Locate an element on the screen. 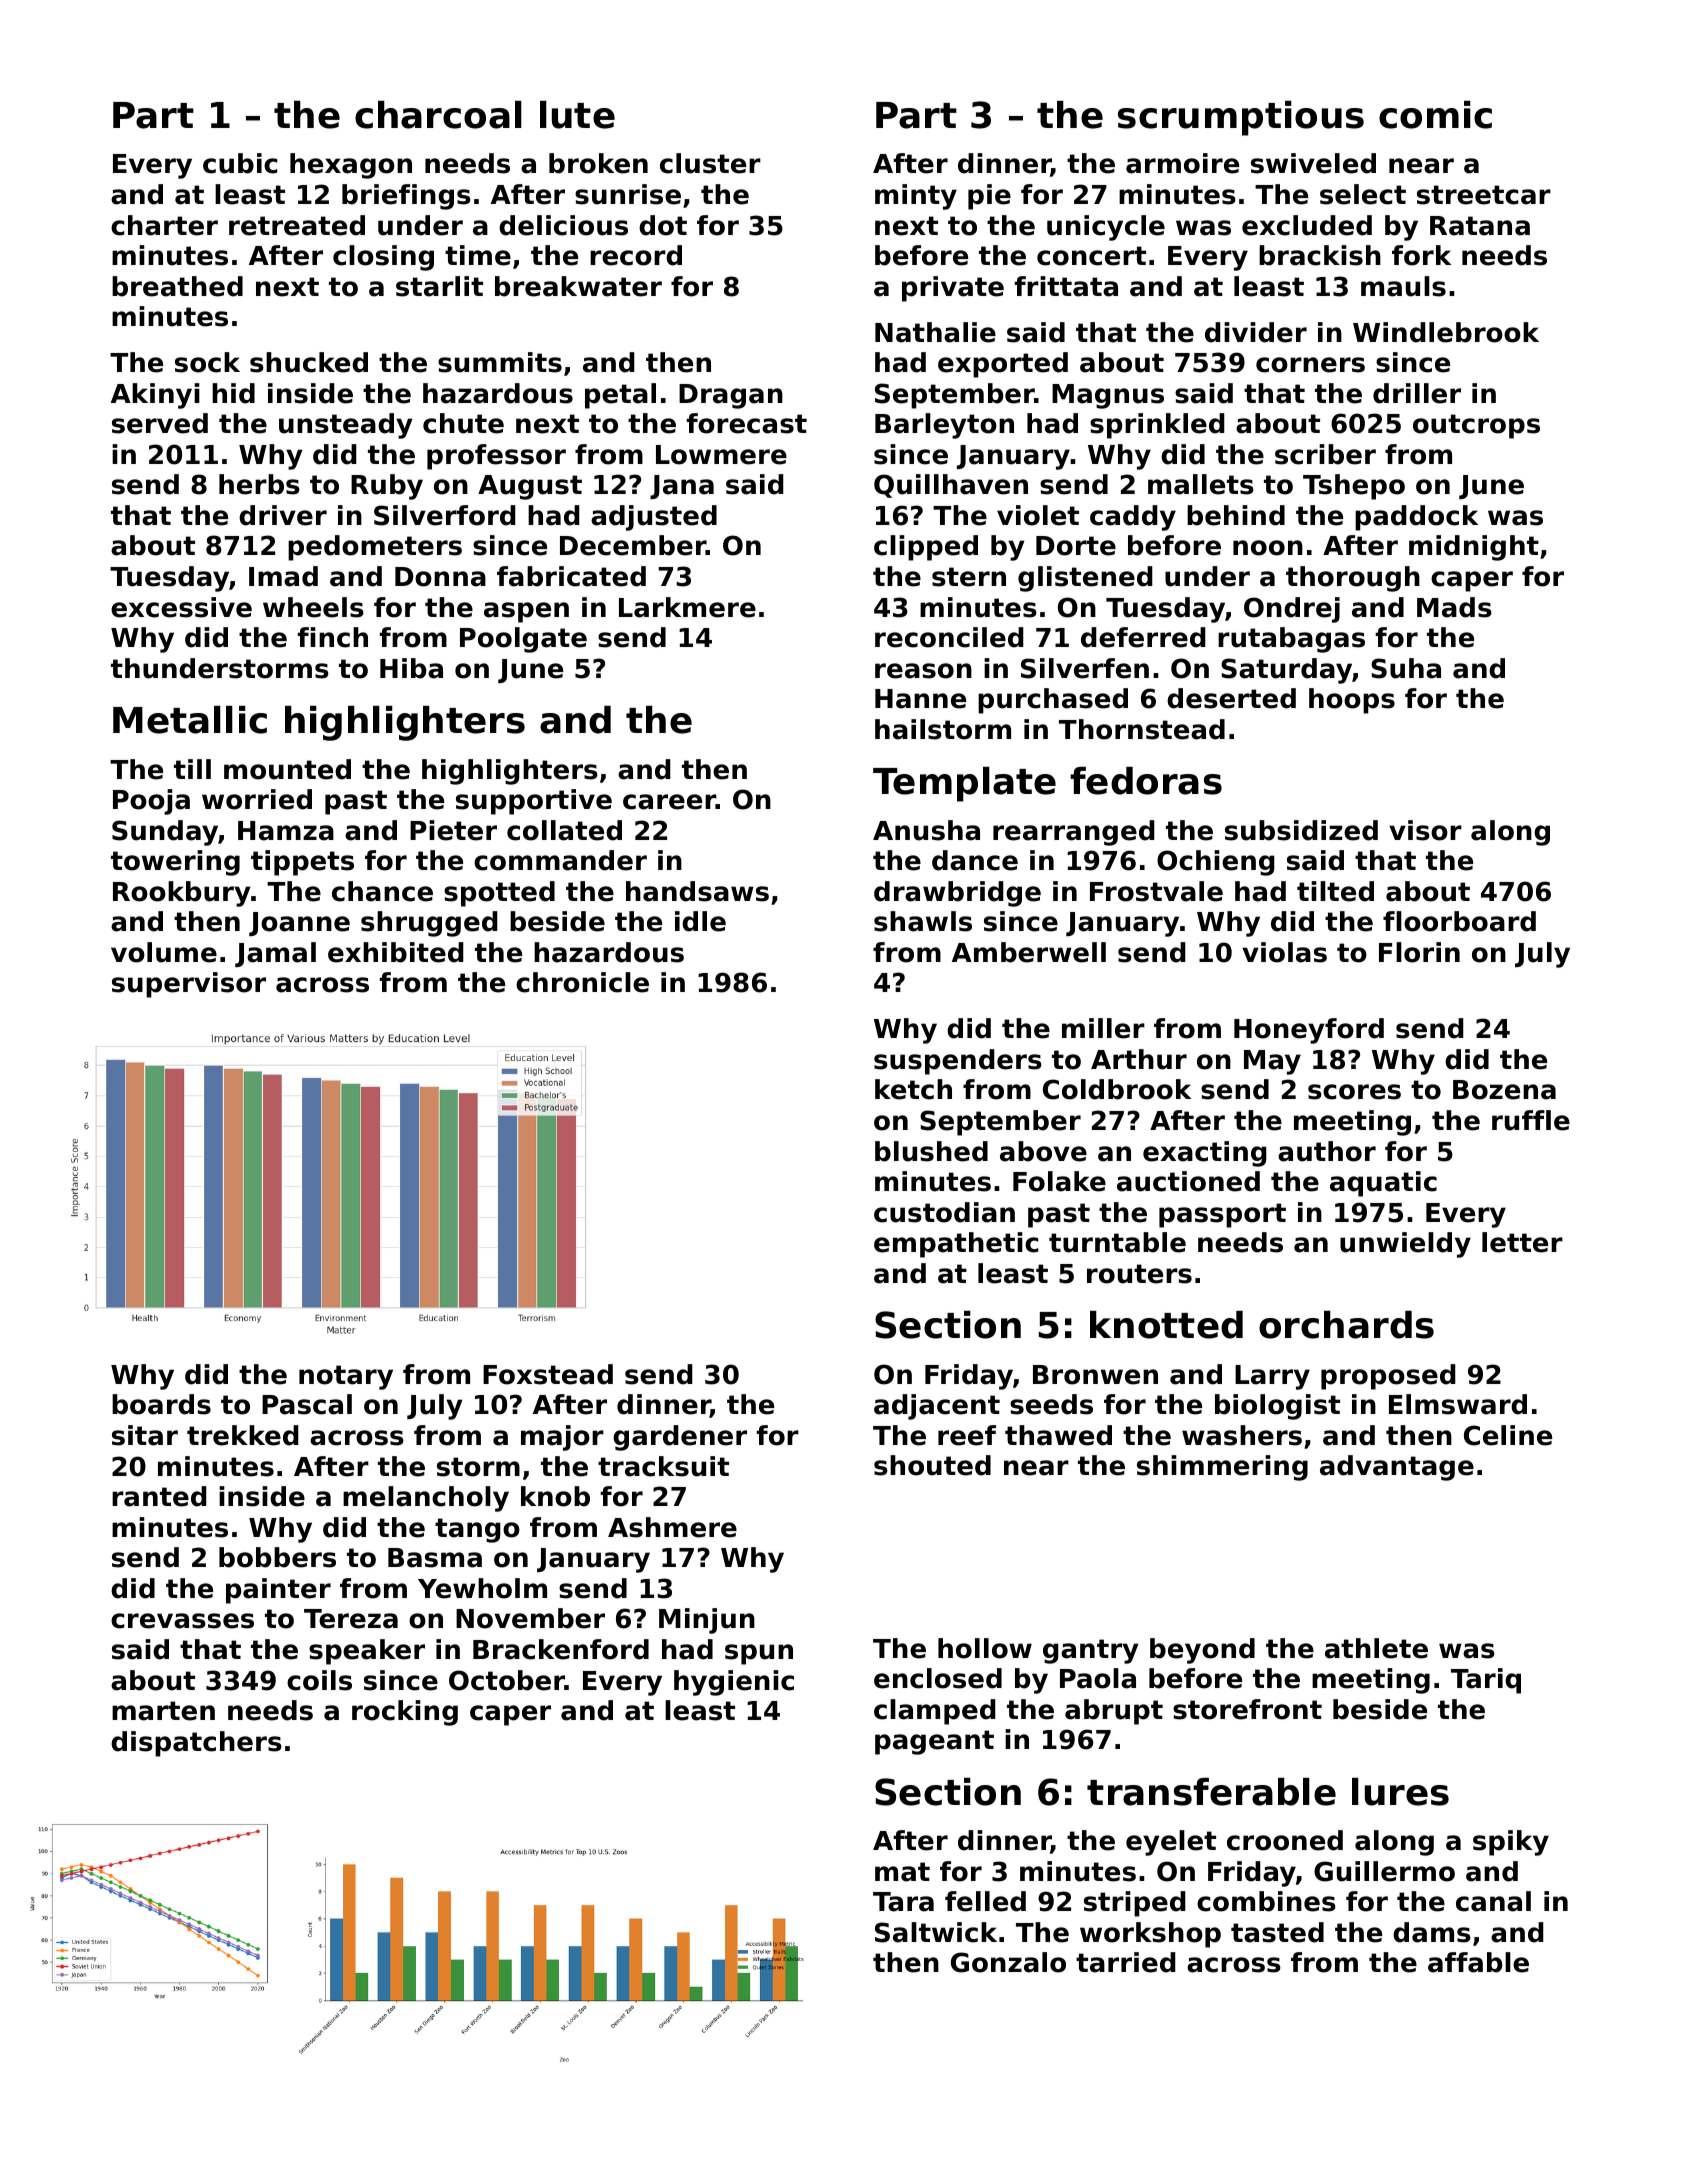  affable is located at coordinates (1478, 1962).
